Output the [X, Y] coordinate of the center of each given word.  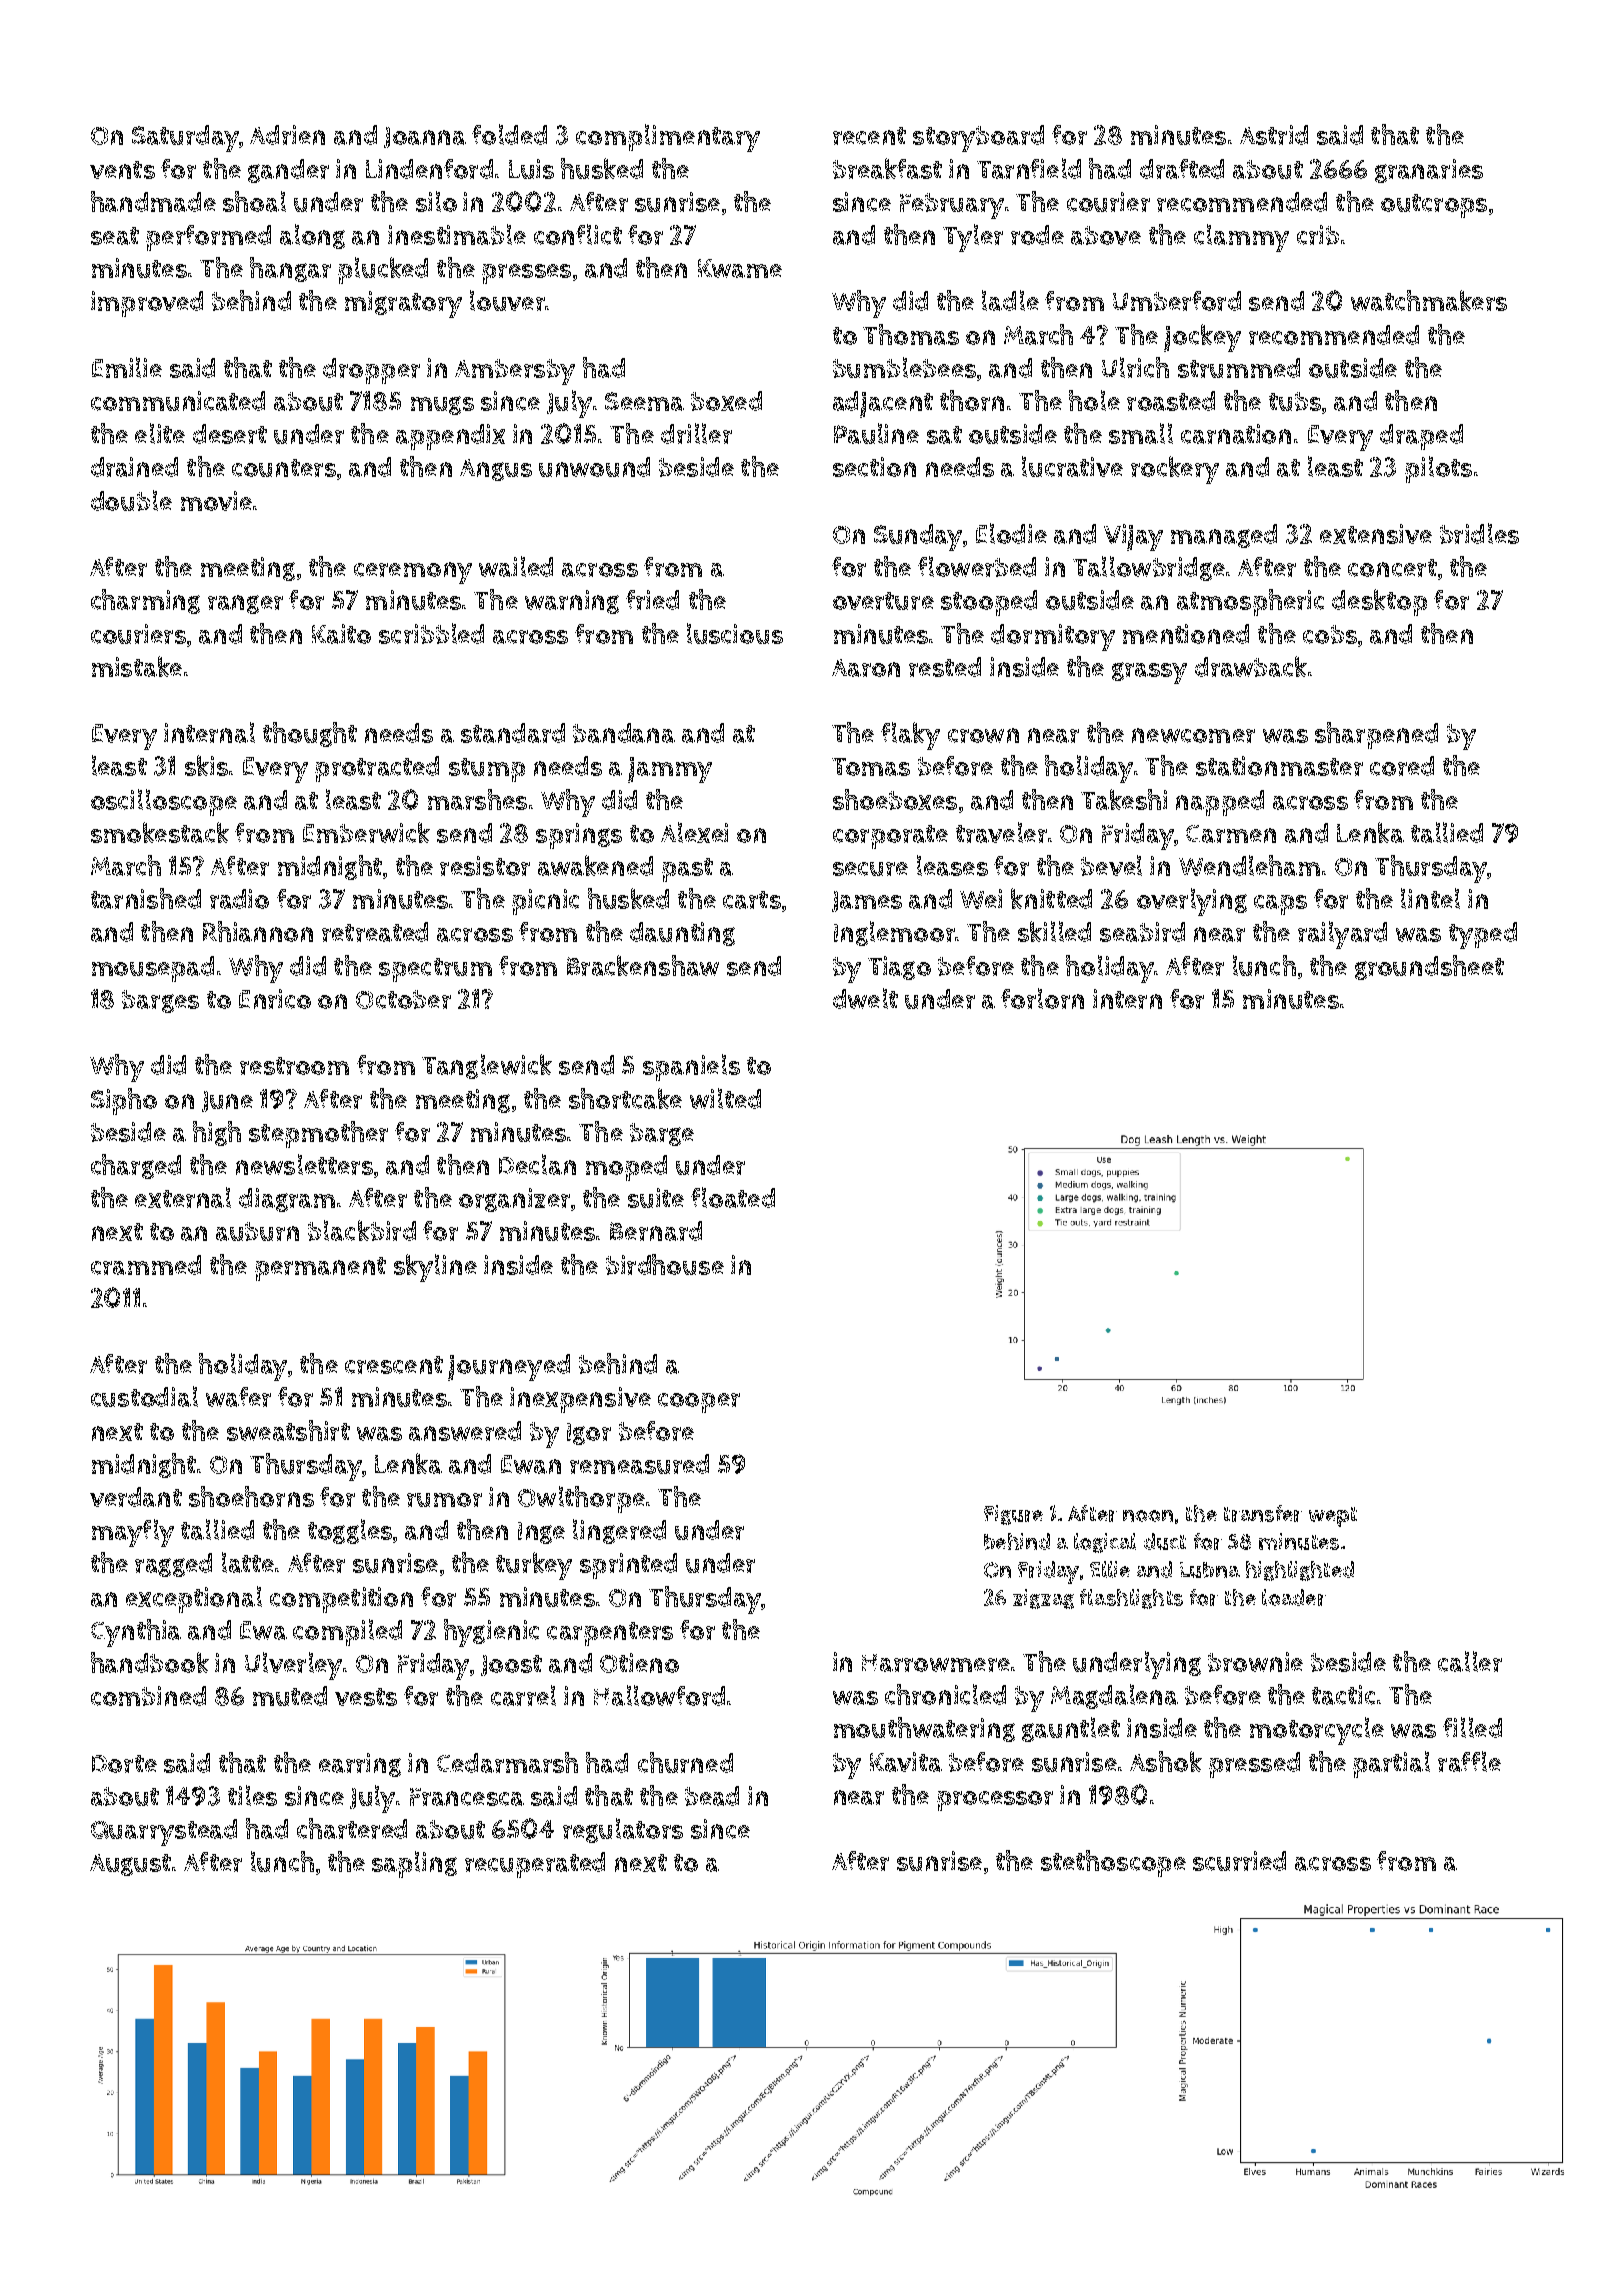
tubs [1295, 401]
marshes [477, 799]
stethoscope [1113, 1863]
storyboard [978, 138]
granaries [1429, 171]
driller [696, 433]
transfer [1263, 1513]
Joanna [425, 137]
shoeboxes [895, 799]
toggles [350, 1531]
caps [1280, 905]
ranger [245, 604]
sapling [414, 1864]
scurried [1239, 1861]
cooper [699, 1403]
